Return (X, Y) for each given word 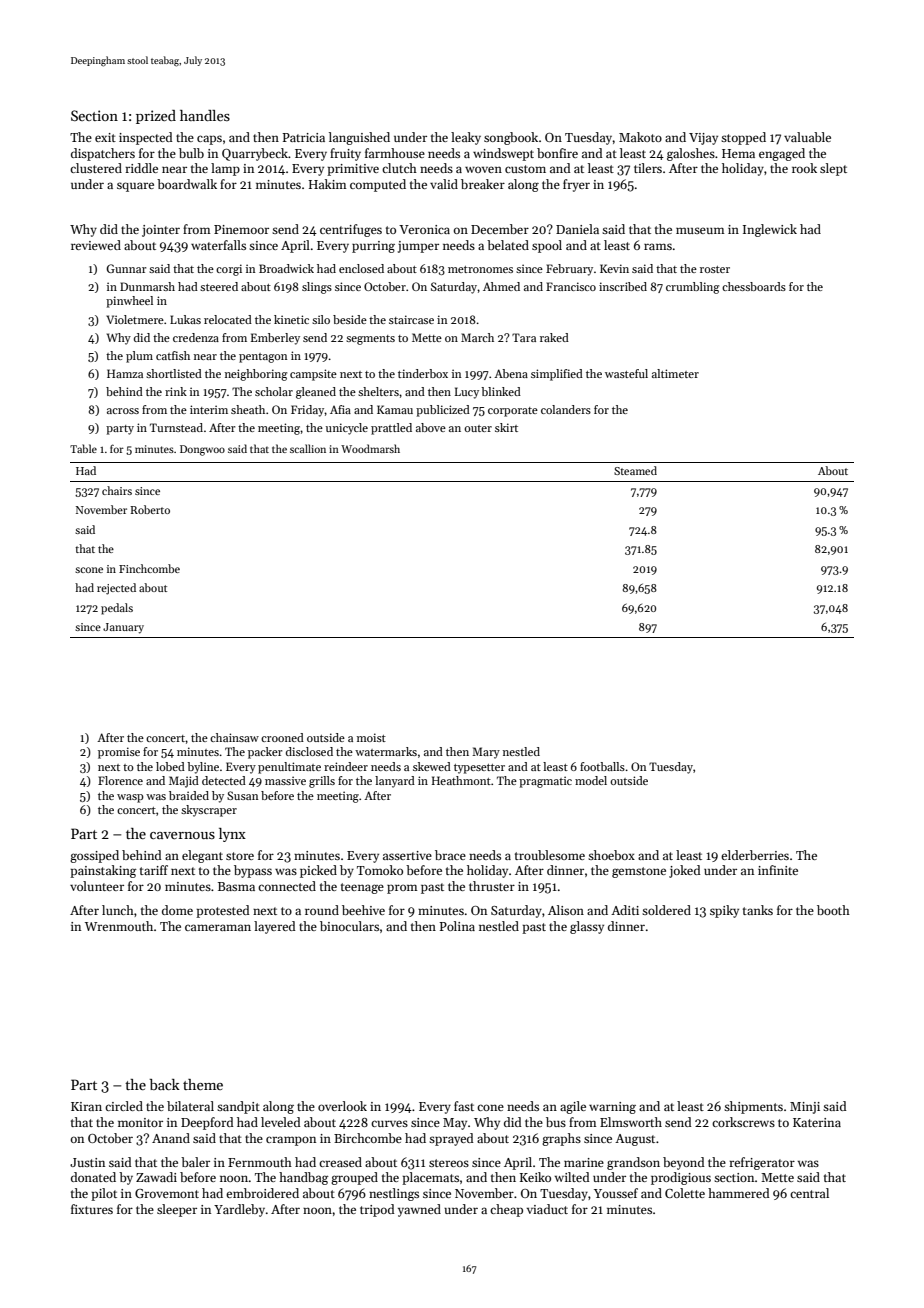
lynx (232, 835)
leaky (466, 138)
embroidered (262, 1193)
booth (833, 910)
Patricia (303, 137)
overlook (342, 1106)
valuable (807, 137)
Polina (457, 926)
